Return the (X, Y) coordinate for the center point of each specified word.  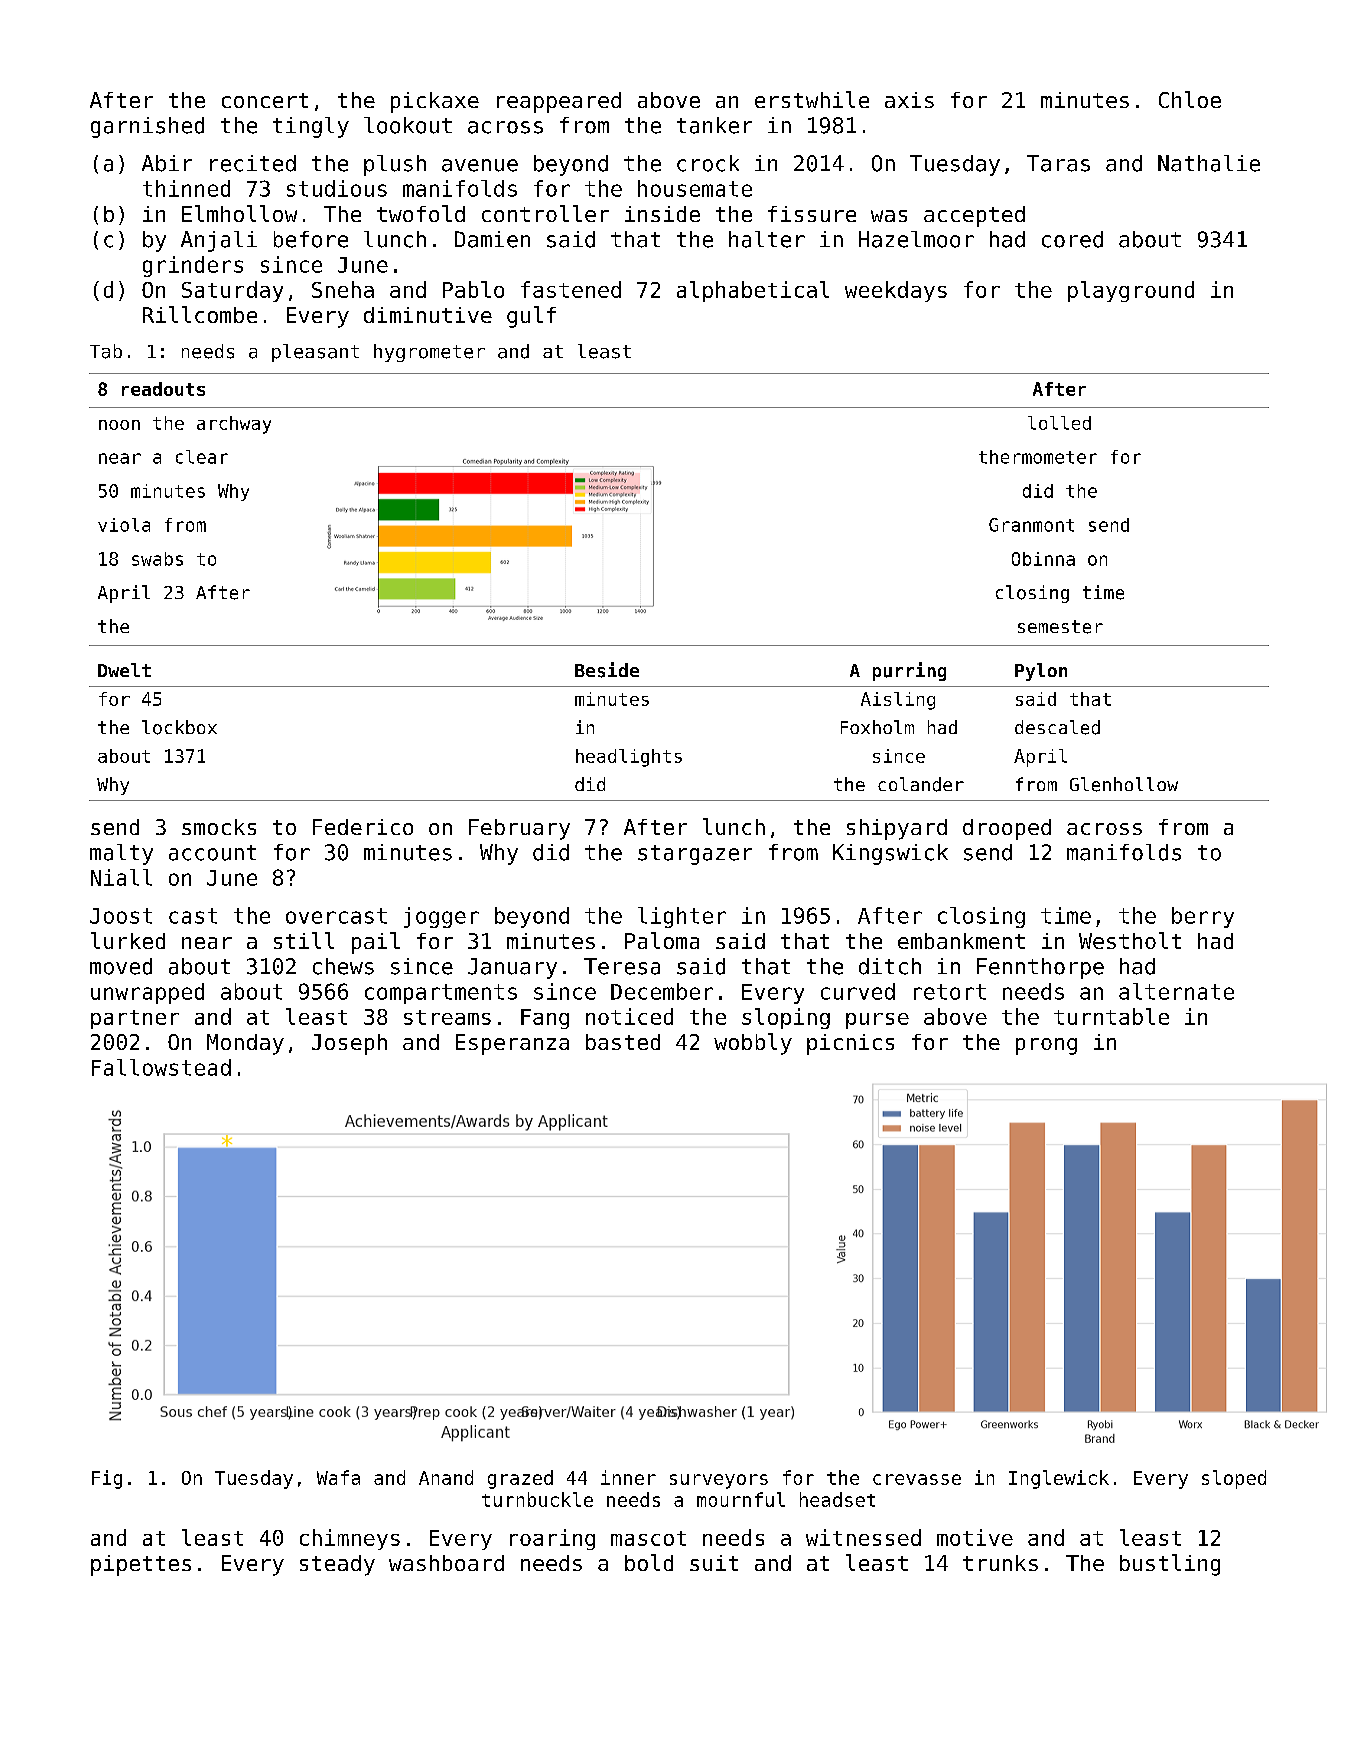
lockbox (179, 727)
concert (265, 100)
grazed (520, 1479)
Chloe (1190, 99)
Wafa (338, 1477)
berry (1203, 917)
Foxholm (877, 727)
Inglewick (1059, 1479)
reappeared (559, 102)
